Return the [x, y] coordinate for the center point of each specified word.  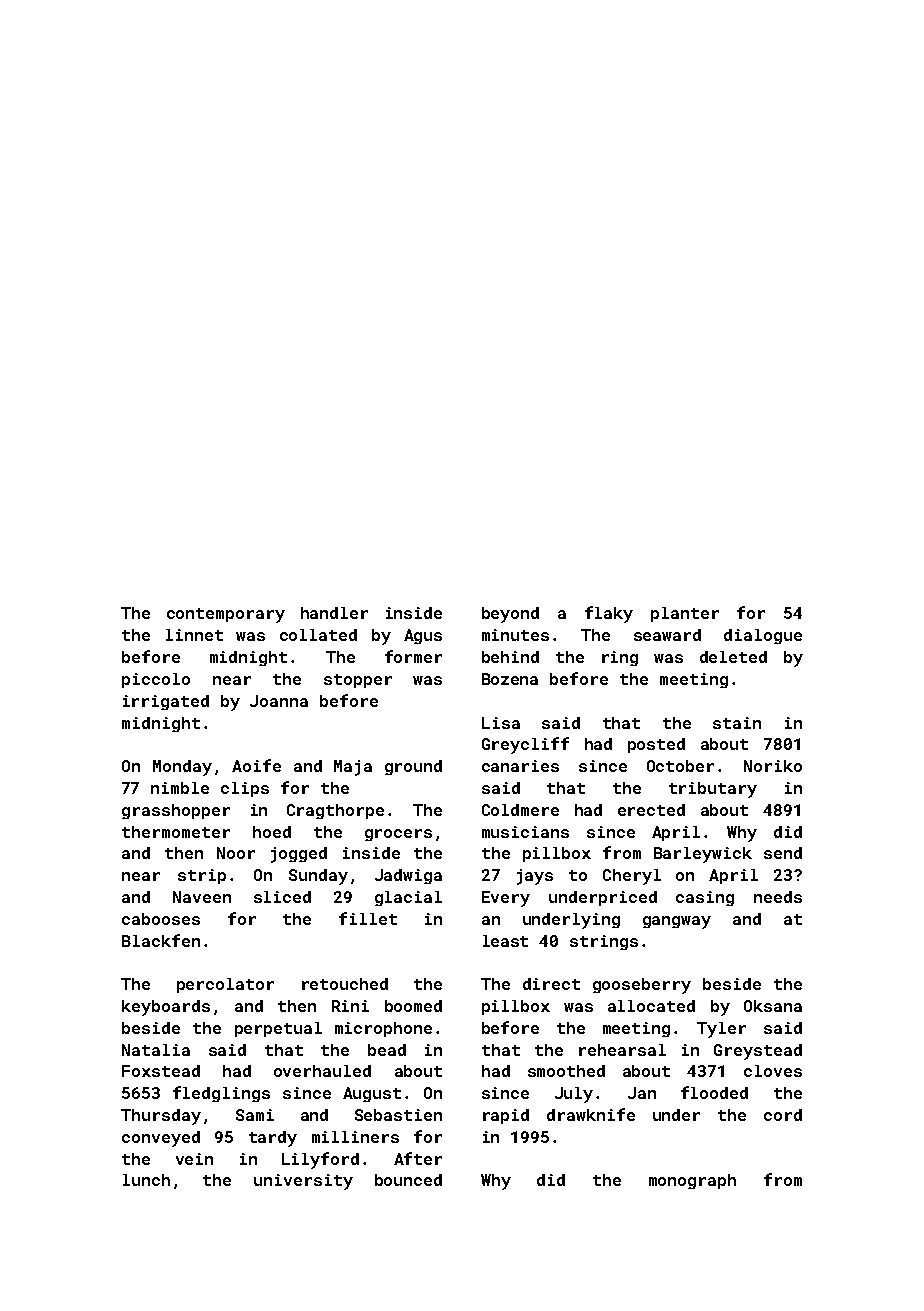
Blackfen [161, 940]
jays [535, 877]
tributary [713, 790]
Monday [182, 768]
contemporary [226, 615]
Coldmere [520, 810]
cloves [773, 1071]
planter [685, 614]
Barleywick [703, 855]
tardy [273, 1139]
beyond [510, 615]
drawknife [591, 1114]
